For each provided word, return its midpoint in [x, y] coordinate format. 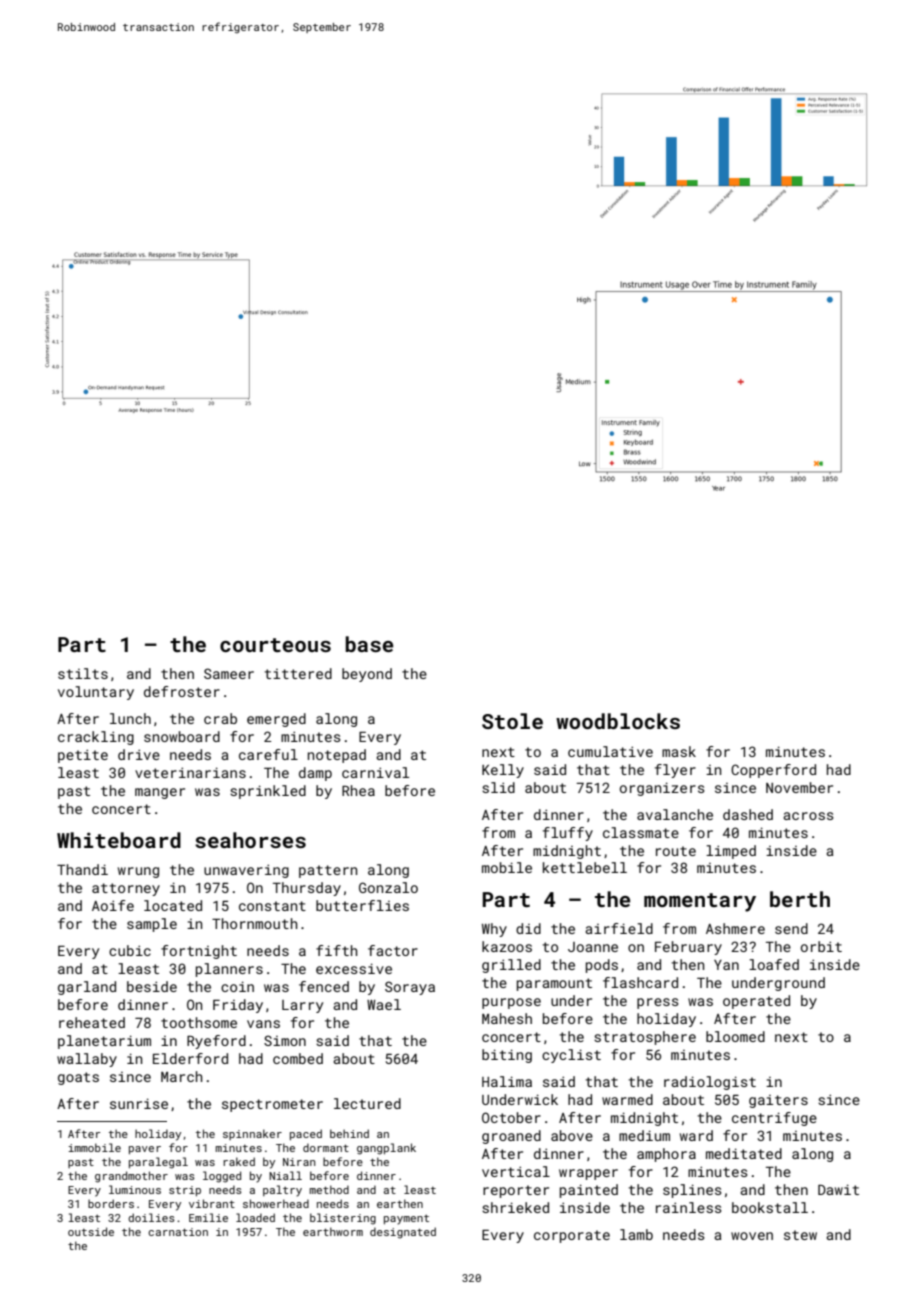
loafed [774, 964]
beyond [367, 675]
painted [589, 1191]
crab [220, 718]
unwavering [246, 871]
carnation [178, 1232]
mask [679, 751]
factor [393, 950]
